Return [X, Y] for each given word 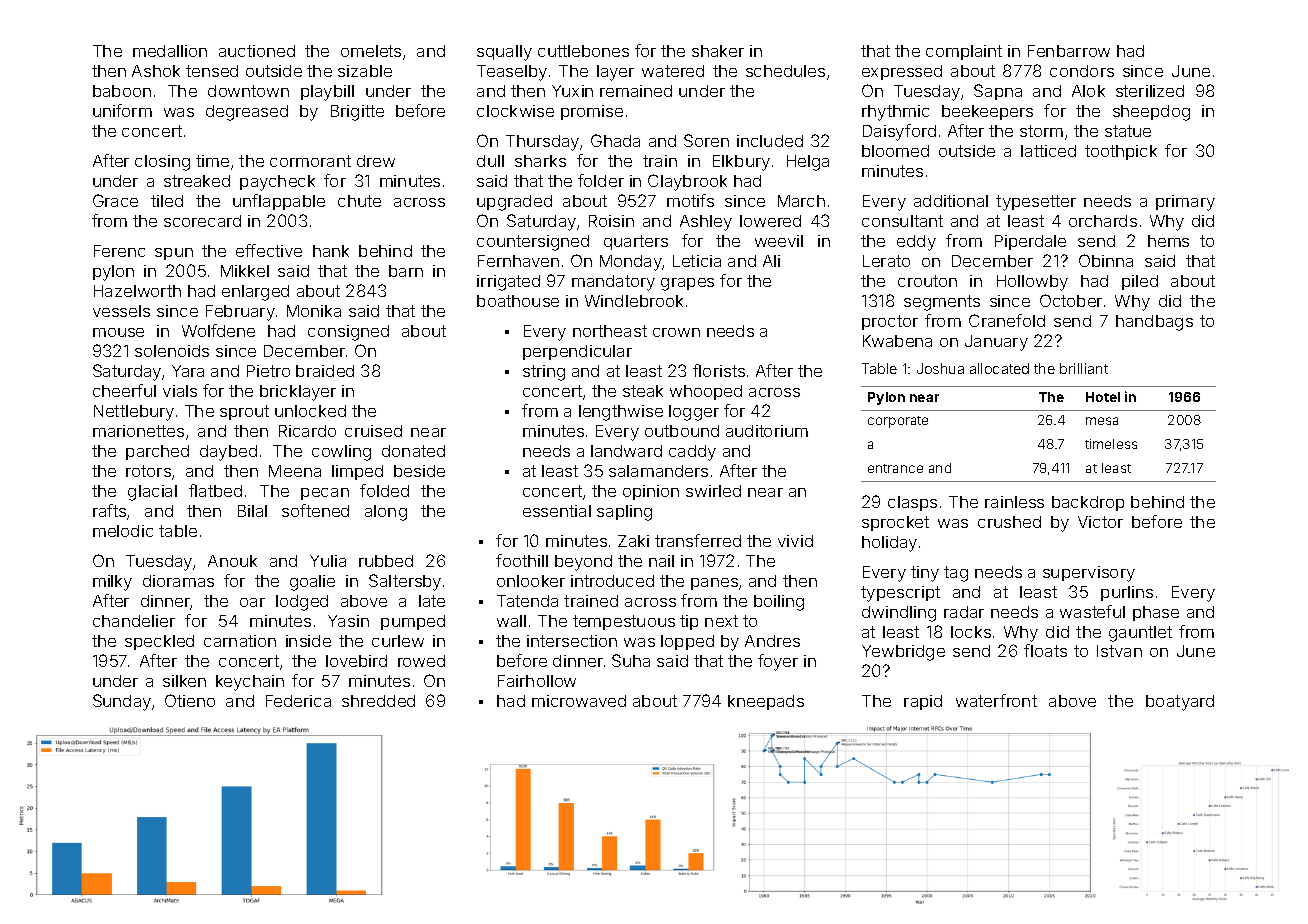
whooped [706, 392]
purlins [1127, 593]
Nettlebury [134, 413]
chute [359, 201]
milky [112, 583]
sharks [540, 161]
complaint [964, 52]
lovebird [356, 661]
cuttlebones [583, 51]
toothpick [1121, 152]
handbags [1154, 323]
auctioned [257, 51]
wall [511, 621]
